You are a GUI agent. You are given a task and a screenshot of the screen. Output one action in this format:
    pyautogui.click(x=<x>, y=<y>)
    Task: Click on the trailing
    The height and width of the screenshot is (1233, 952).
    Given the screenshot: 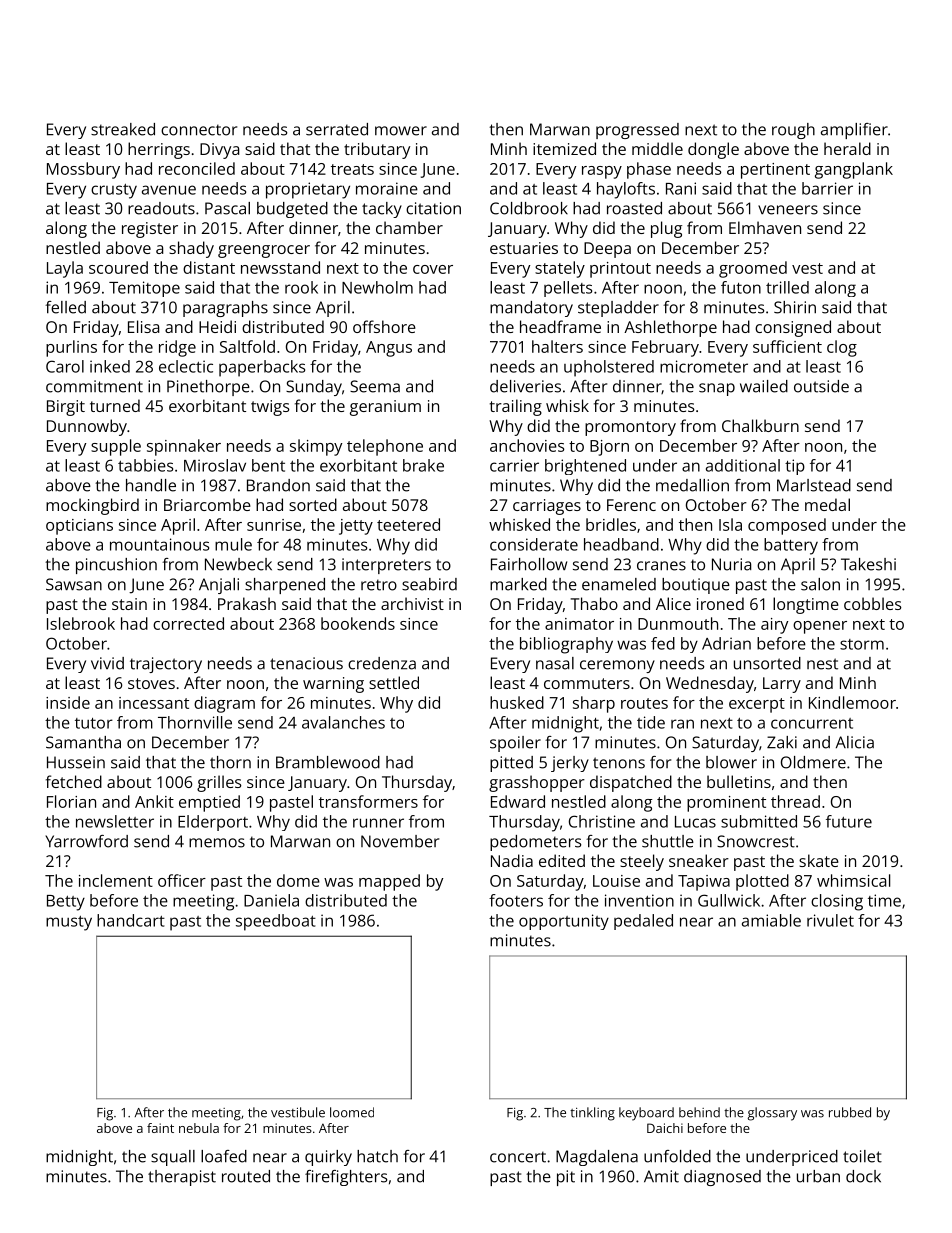 What is the action you would take?
    pyautogui.click(x=516, y=407)
